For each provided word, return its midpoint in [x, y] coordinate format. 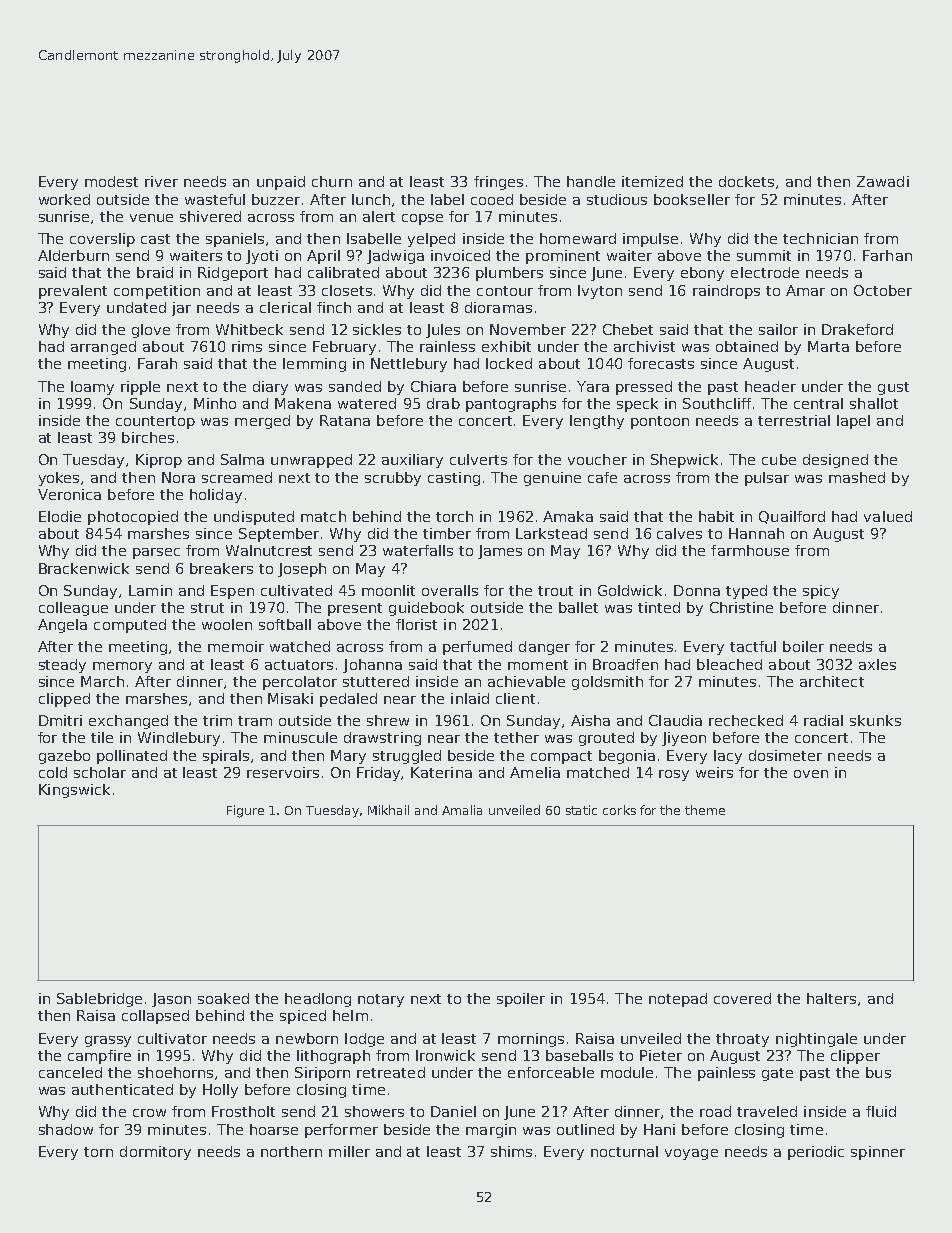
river [161, 181]
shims [511, 1151]
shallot [874, 403]
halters [831, 998]
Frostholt [243, 1111]
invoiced [460, 255]
